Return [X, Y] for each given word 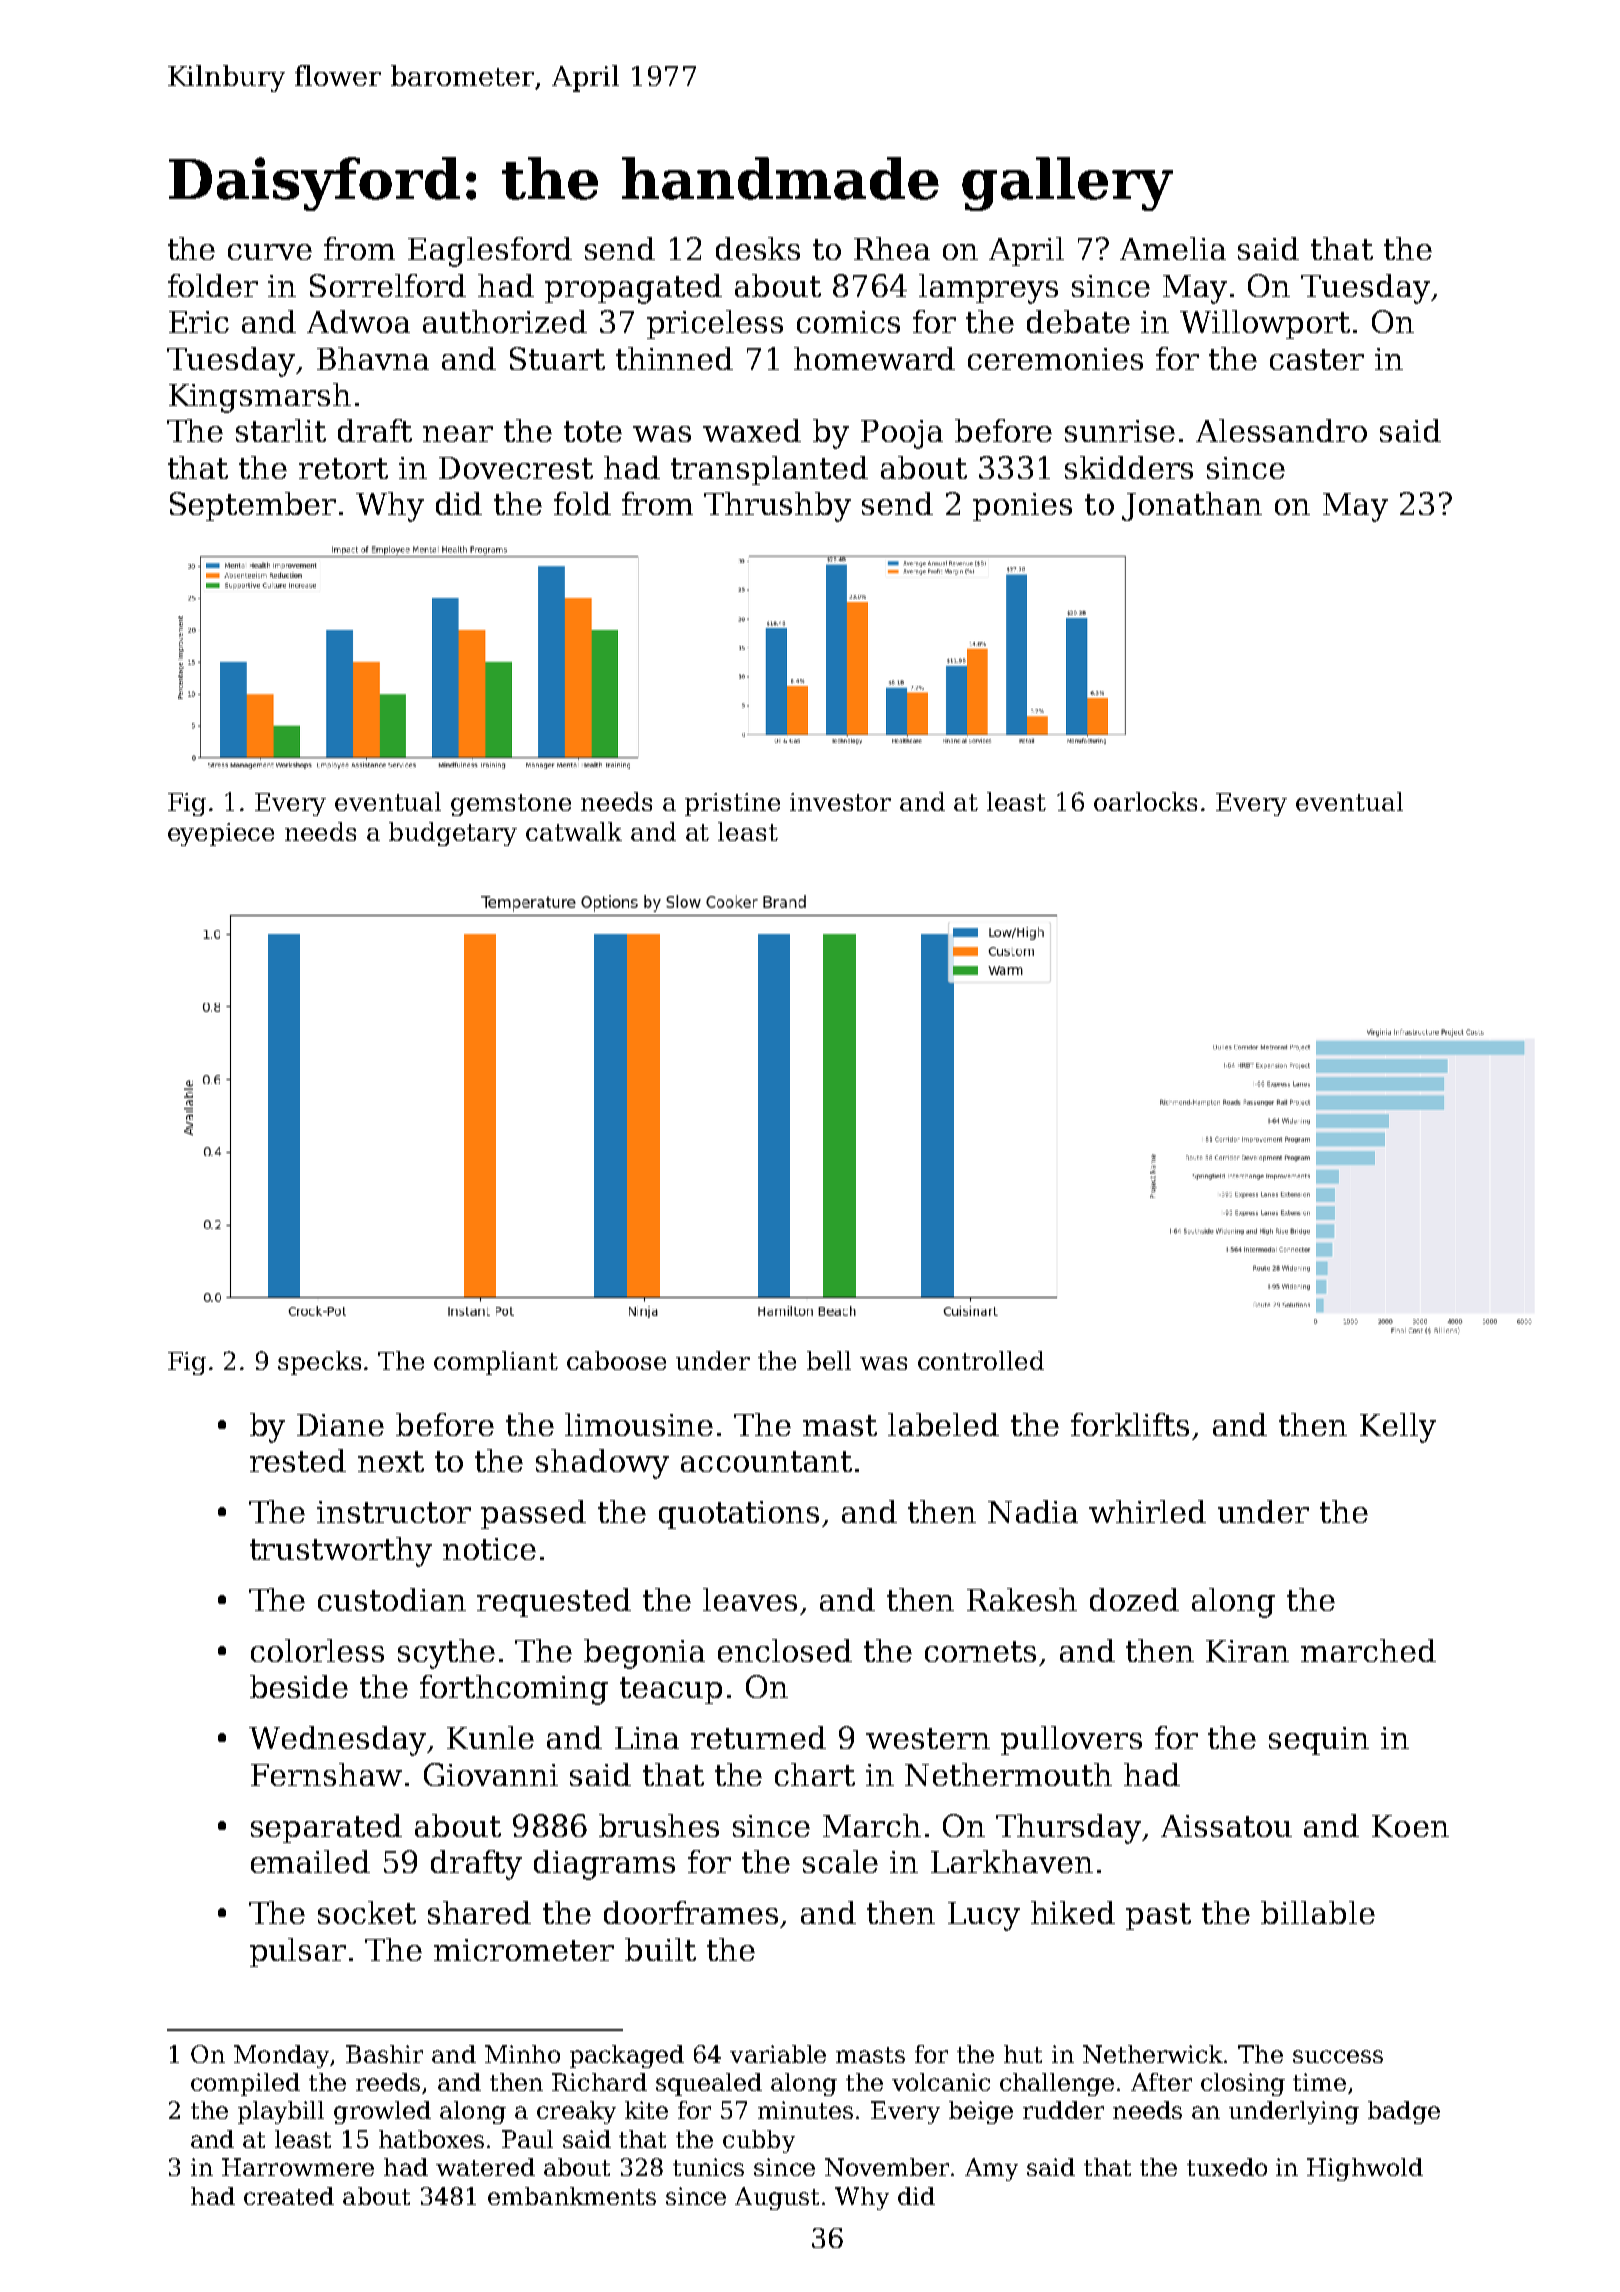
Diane [340, 1425]
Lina [647, 1738]
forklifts [1130, 1424]
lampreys [988, 289]
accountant [766, 1461]
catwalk [574, 831]
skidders [1129, 467]
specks [319, 1363]
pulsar [298, 1952]
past [1158, 1916]
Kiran [1247, 1651]
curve [270, 252]
